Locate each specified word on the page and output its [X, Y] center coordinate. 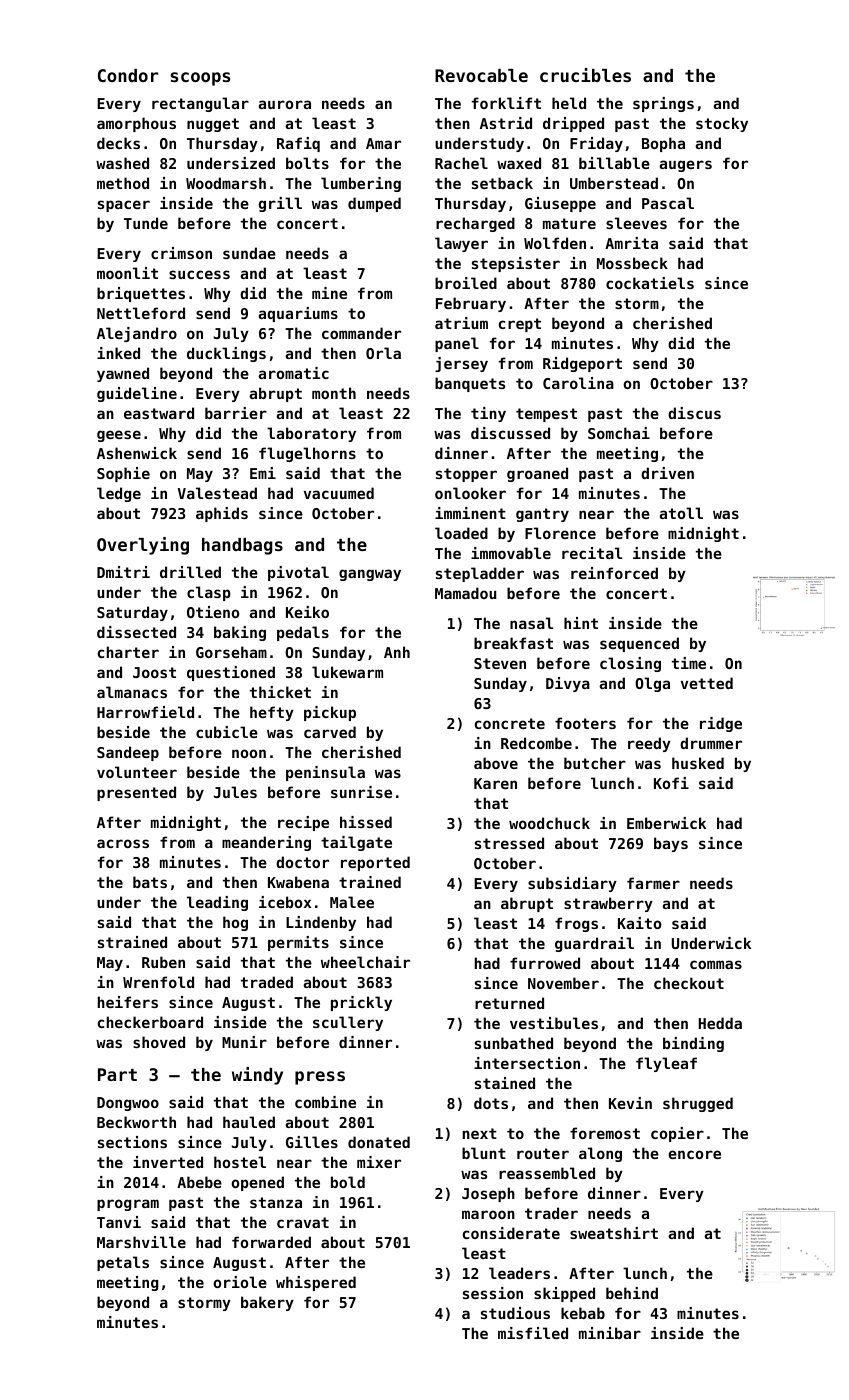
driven [667, 473]
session [493, 1293]
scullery [348, 1023]
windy [257, 1076]
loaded [461, 533]
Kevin [630, 1103]
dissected [136, 632]
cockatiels [650, 283]
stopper [466, 475]
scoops [200, 79]
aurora [284, 104]
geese [119, 436]
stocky [722, 124]
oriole [240, 1282]
